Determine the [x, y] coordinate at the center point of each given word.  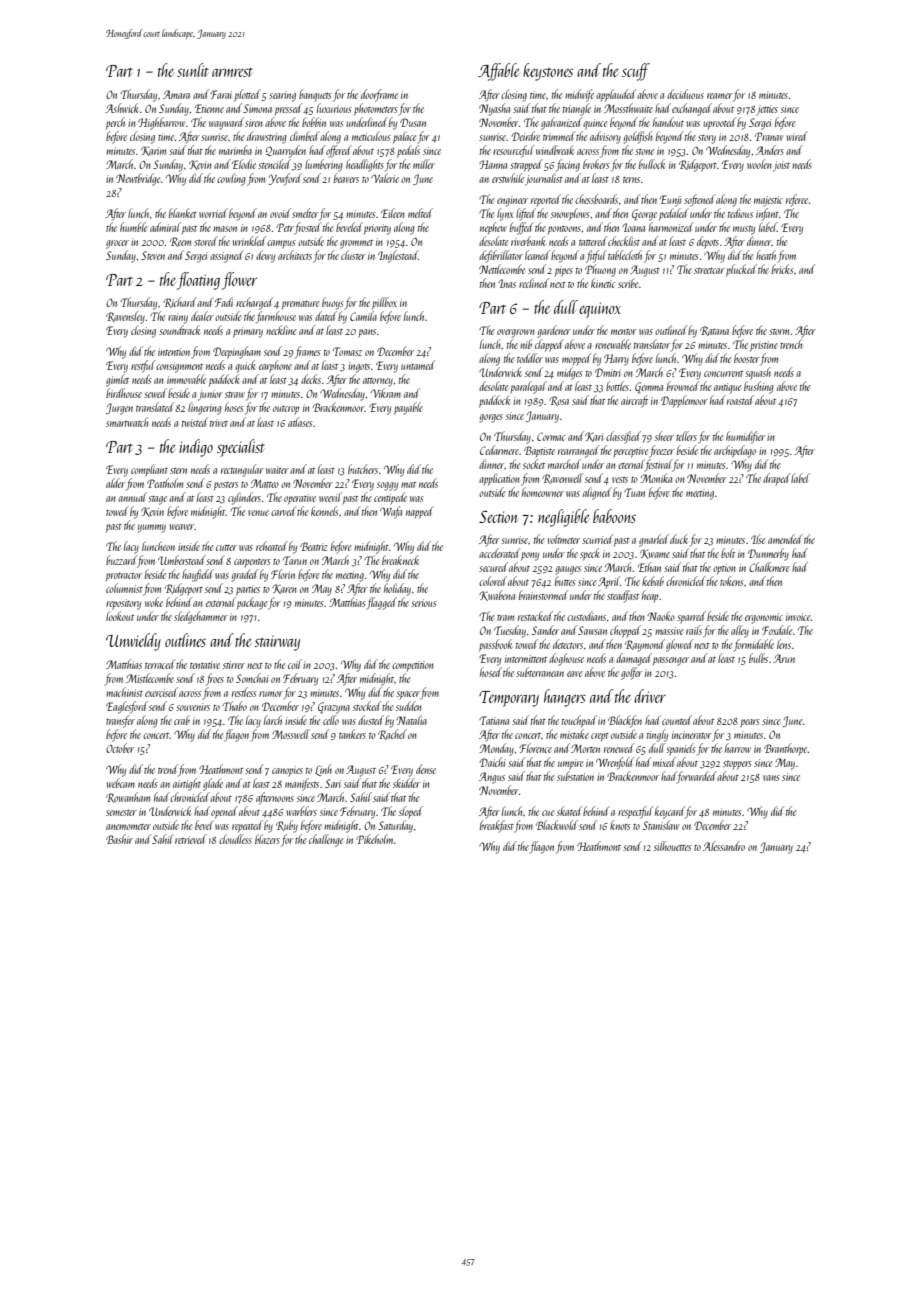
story [707, 139]
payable [408, 408]
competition [413, 666]
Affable [498, 72]
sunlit [193, 70]
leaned [537, 255]
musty [744, 230]
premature [300, 305]
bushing [759, 387]
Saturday [395, 826]
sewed [155, 393]
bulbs [758, 658]
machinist [124, 692]
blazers [267, 839]
